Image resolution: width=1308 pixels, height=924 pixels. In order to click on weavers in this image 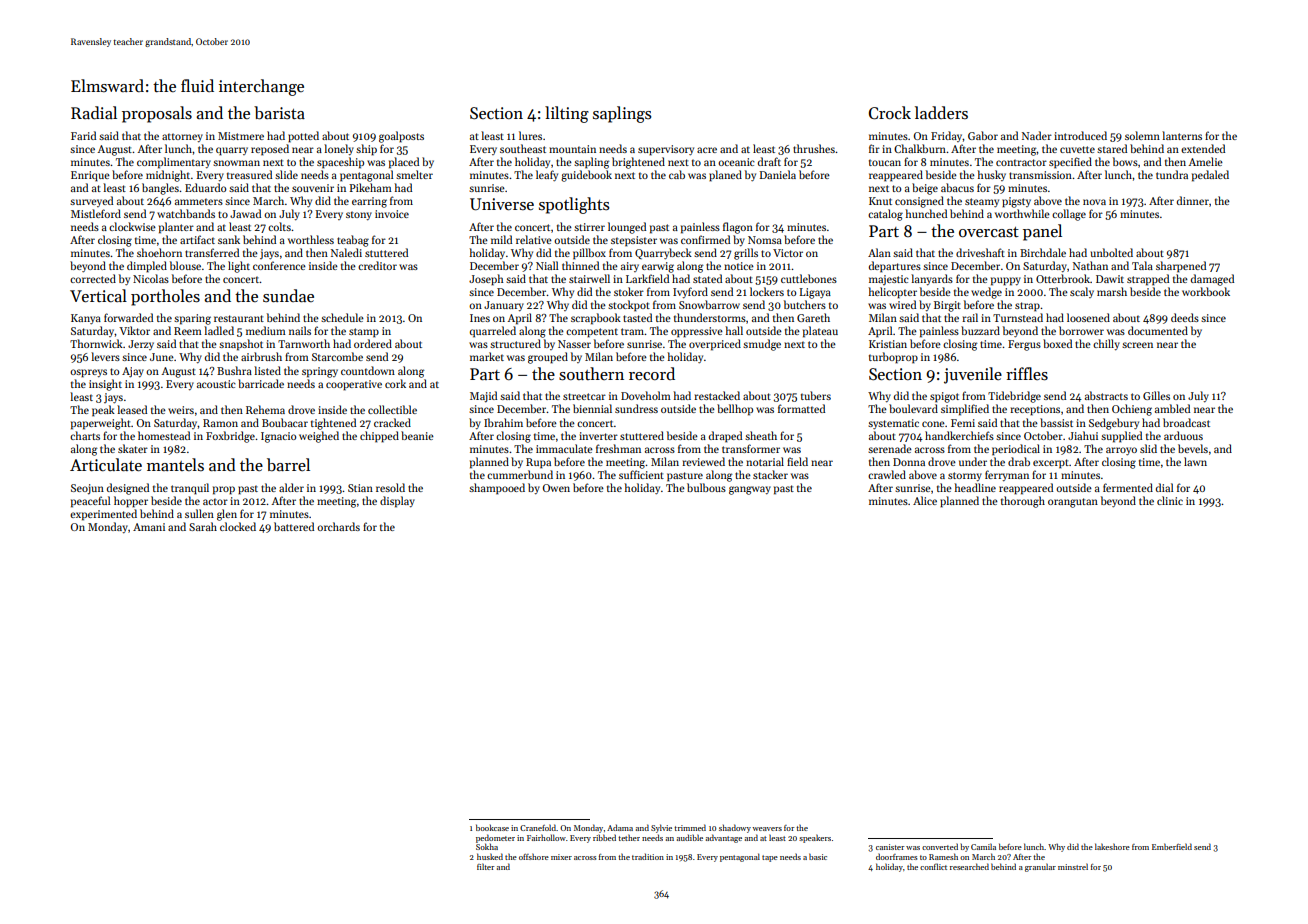, I will do `click(767, 829)`.
